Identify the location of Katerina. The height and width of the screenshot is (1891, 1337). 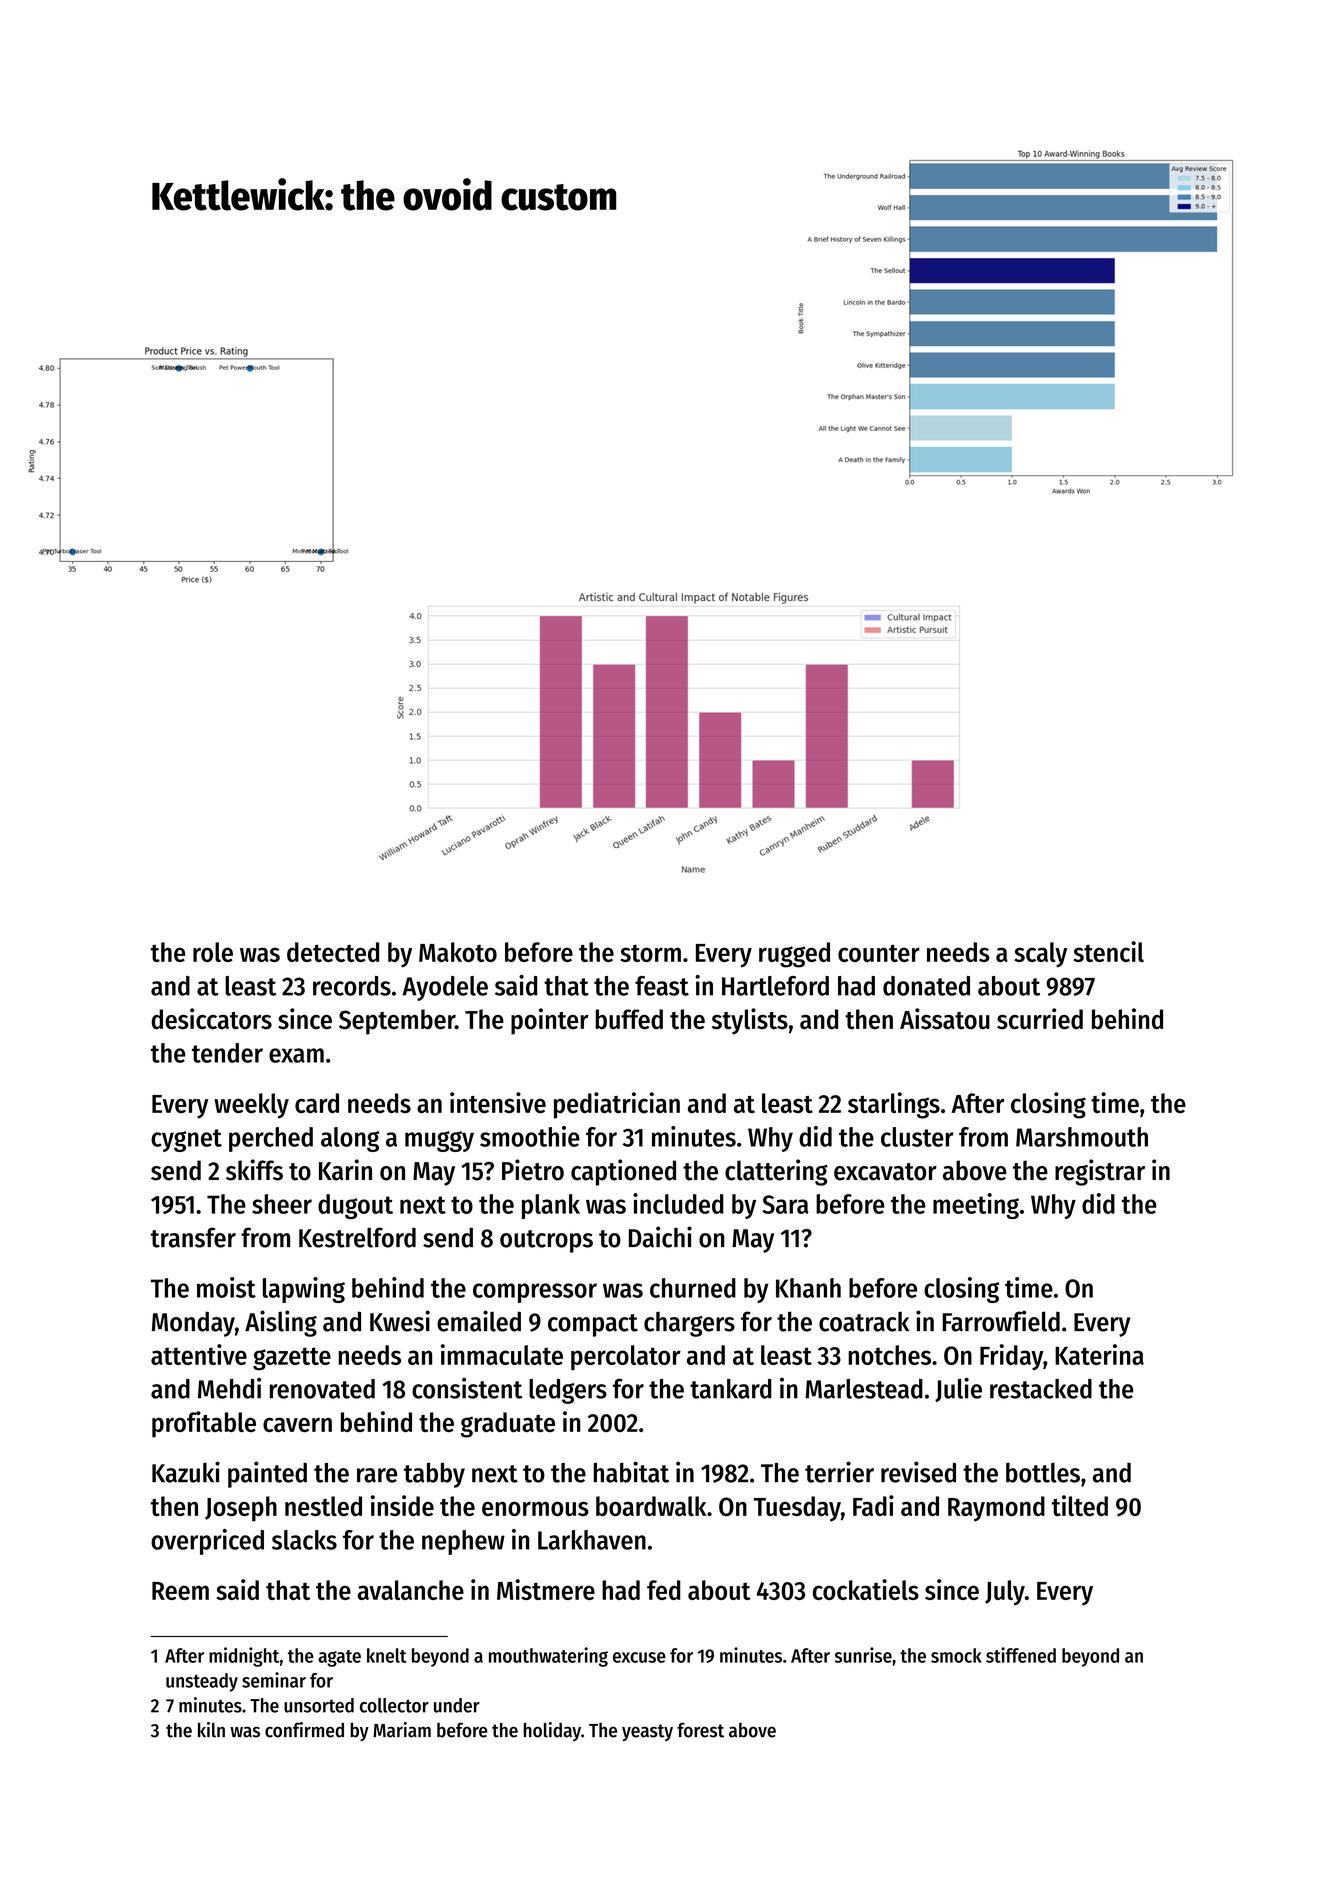
(1099, 1354).
